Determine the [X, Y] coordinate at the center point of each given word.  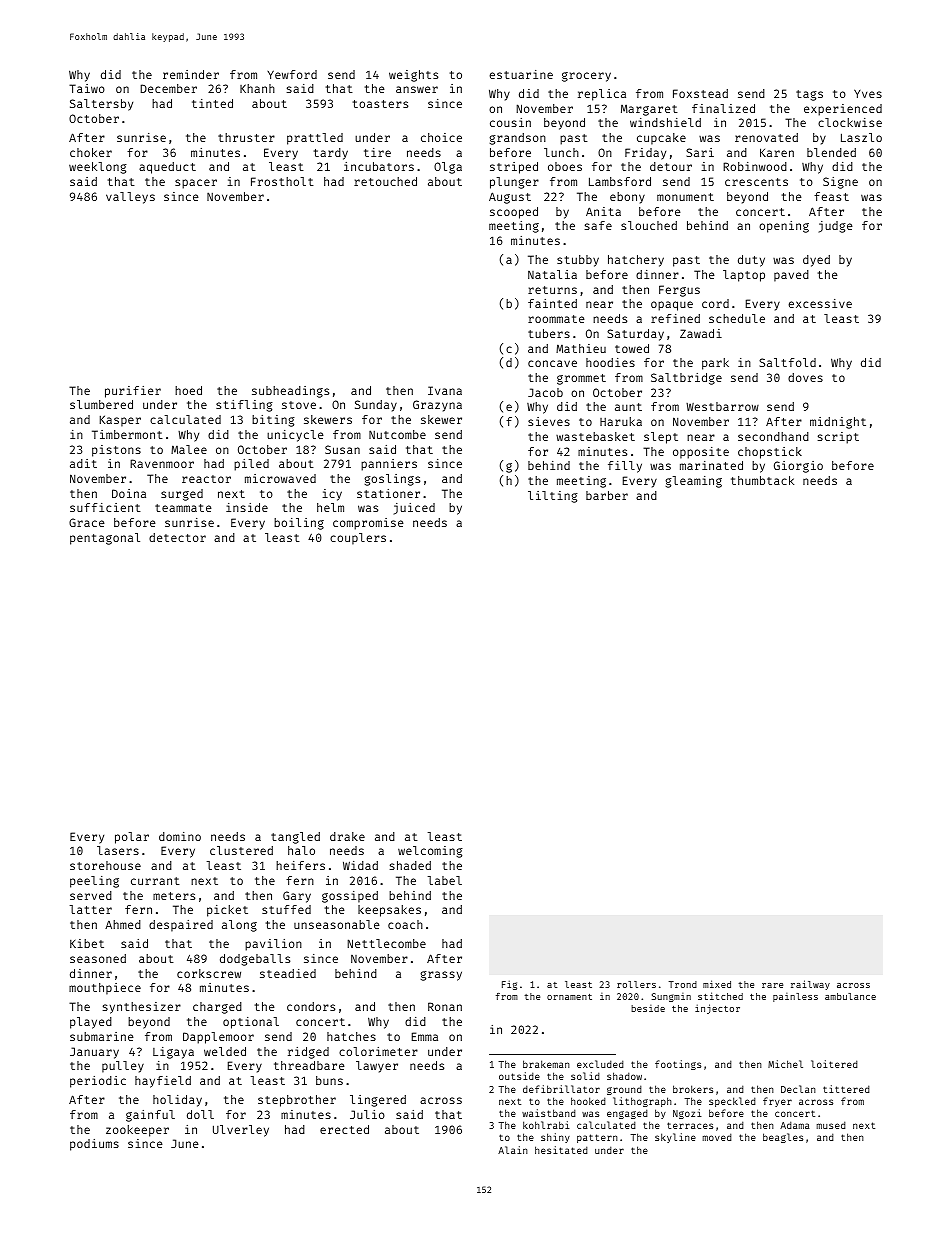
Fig [509, 985]
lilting [553, 497]
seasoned [98, 958]
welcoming [430, 852]
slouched [649, 225]
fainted [552, 303]
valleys [130, 198]
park [715, 364]
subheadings [290, 392]
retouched [385, 181]
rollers [636, 984]
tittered [846, 1089]
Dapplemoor [218, 1038]
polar [132, 838]
